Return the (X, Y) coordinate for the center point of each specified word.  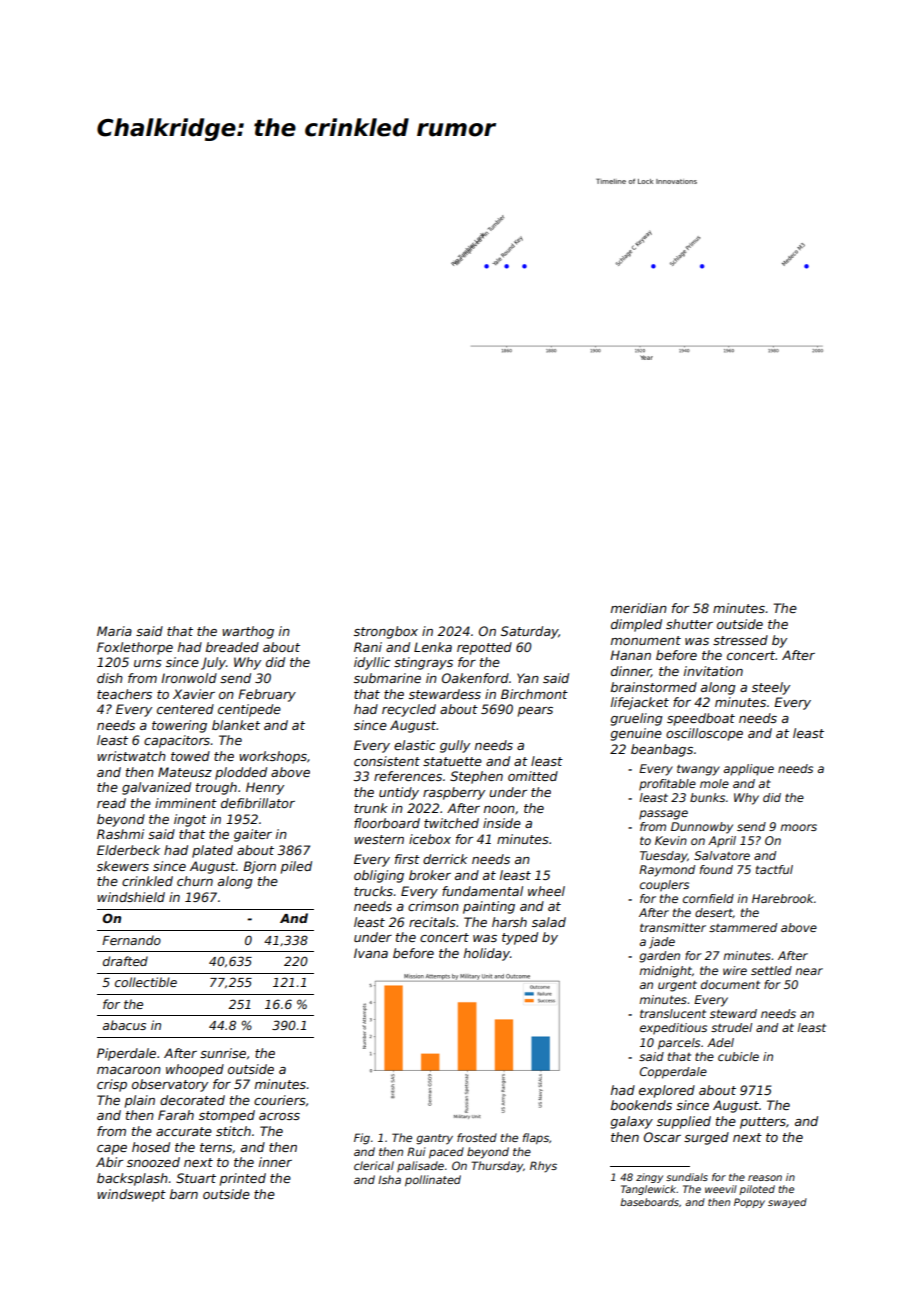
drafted (125, 961)
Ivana (371, 953)
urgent (677, 986)
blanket (236, 725)
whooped (195, 1070)
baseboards (649, 1202)
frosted (477, 1137)
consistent (387, 761)
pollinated (433, 1181)
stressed (740, 640)
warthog (248, 632)
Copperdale (673, 1073)
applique (749, 770)
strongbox (386, 632)
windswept (131, 1195)
